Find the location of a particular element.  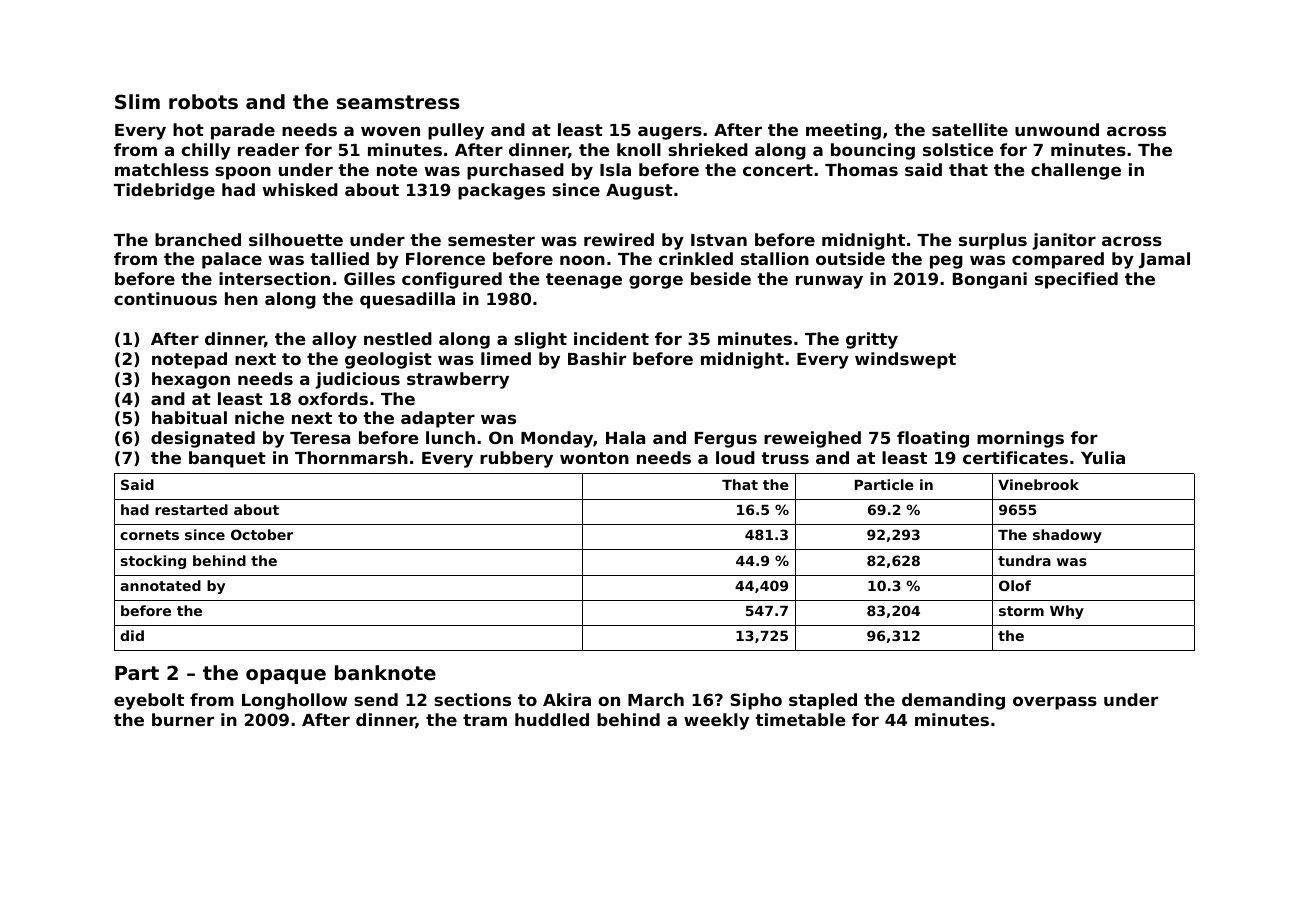

woven is located at coordinates (390, 131).
